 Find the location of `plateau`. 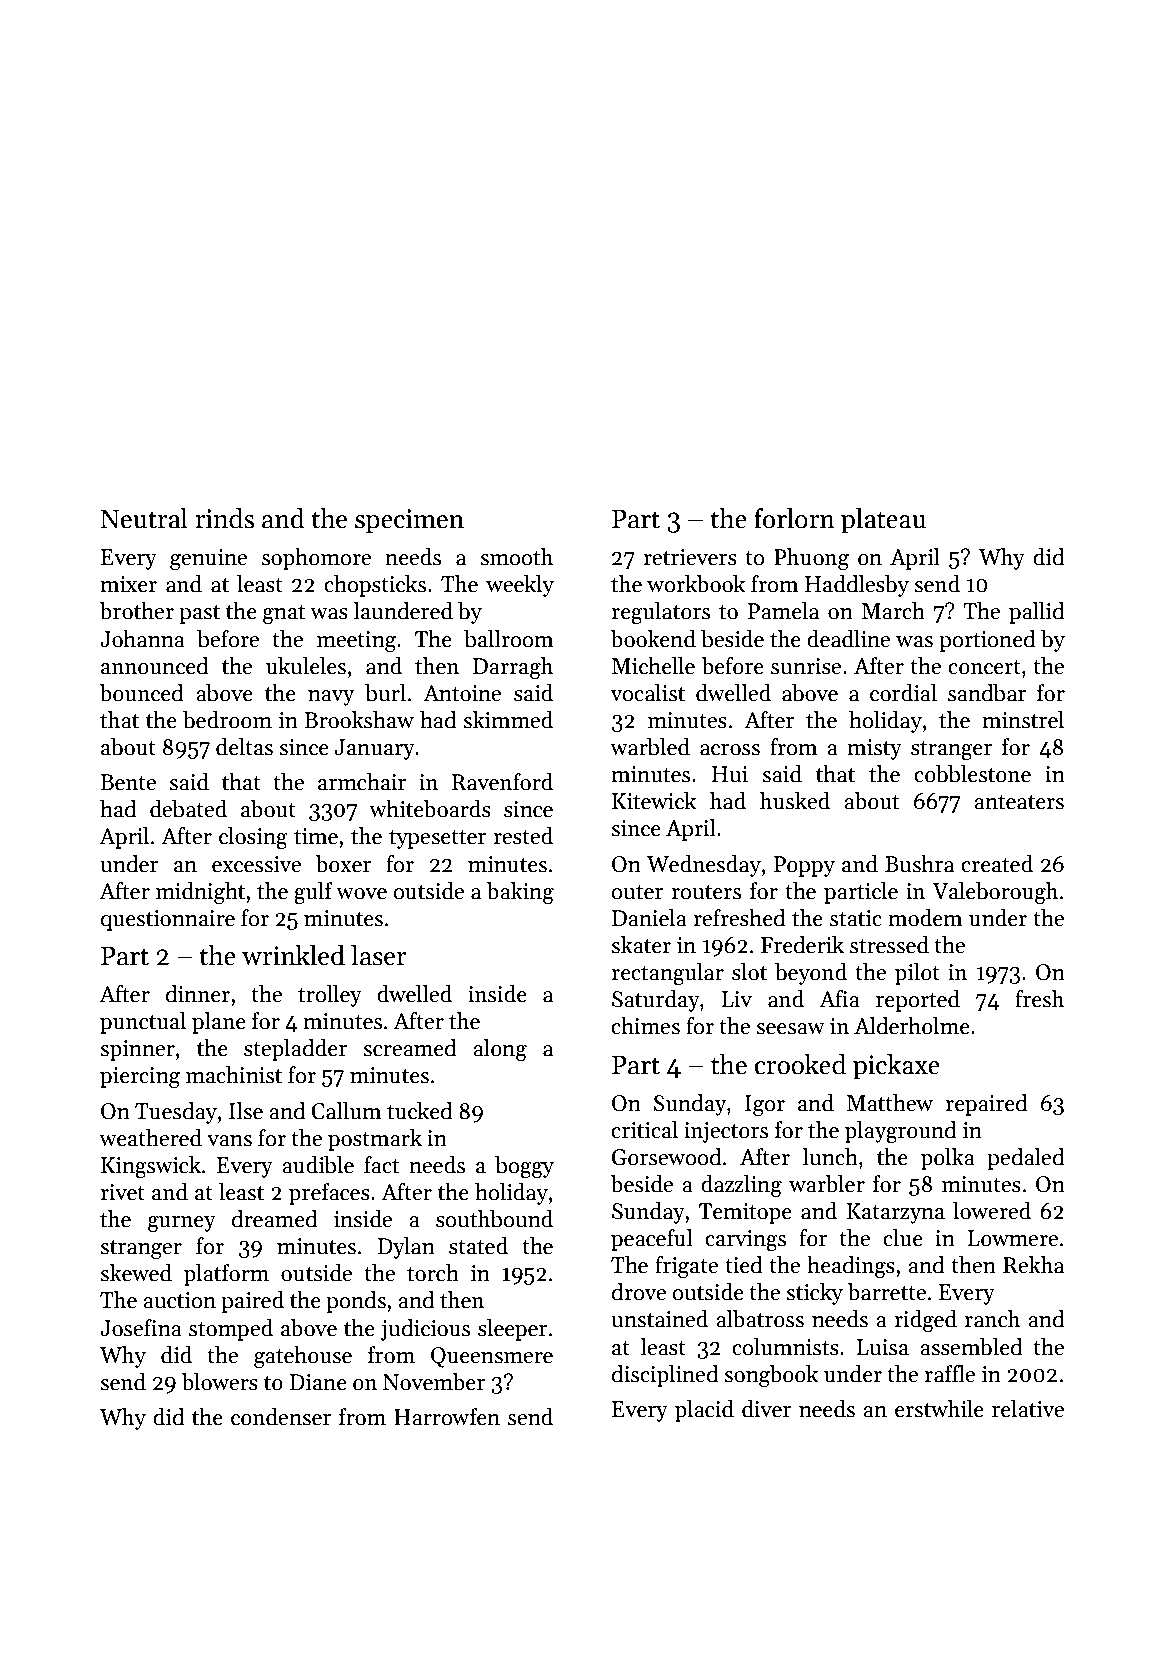

plateau is located at coordinates (883, 521).
